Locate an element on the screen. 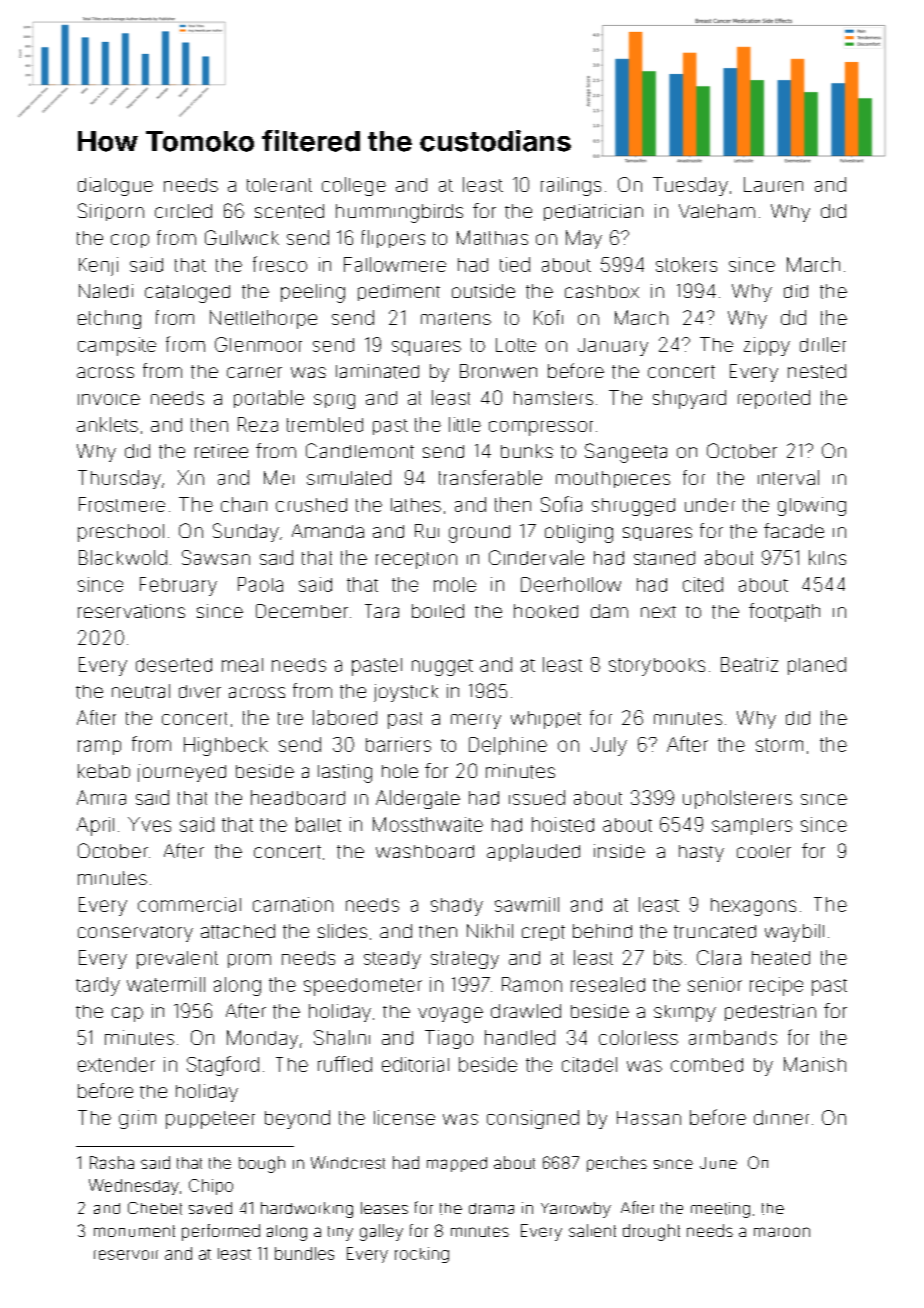  performed is located at coordinates (221, 1232).
